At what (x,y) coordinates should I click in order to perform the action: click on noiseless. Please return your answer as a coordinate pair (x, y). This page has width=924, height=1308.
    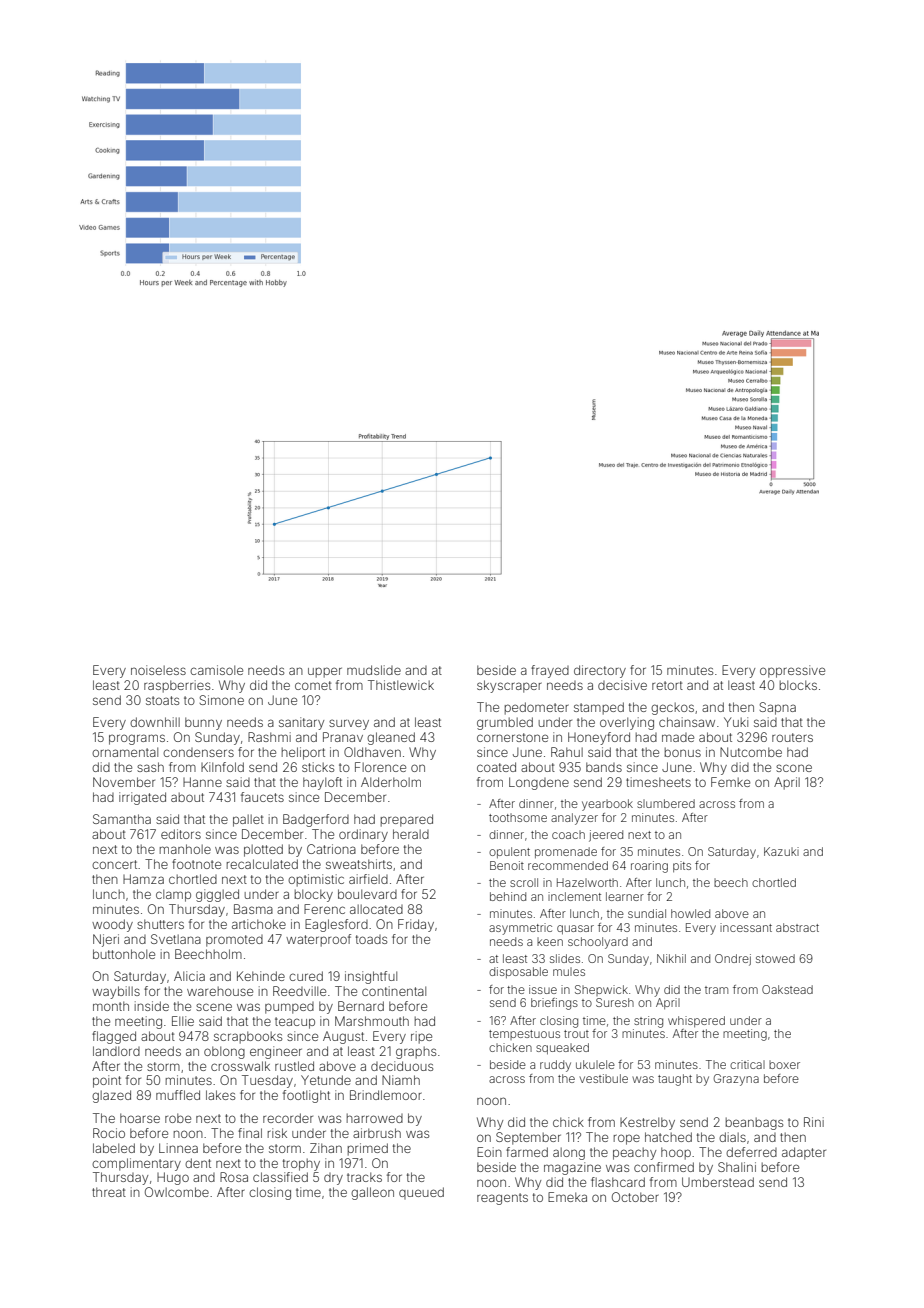
    Looking at the image, I should click on (158, 670).
